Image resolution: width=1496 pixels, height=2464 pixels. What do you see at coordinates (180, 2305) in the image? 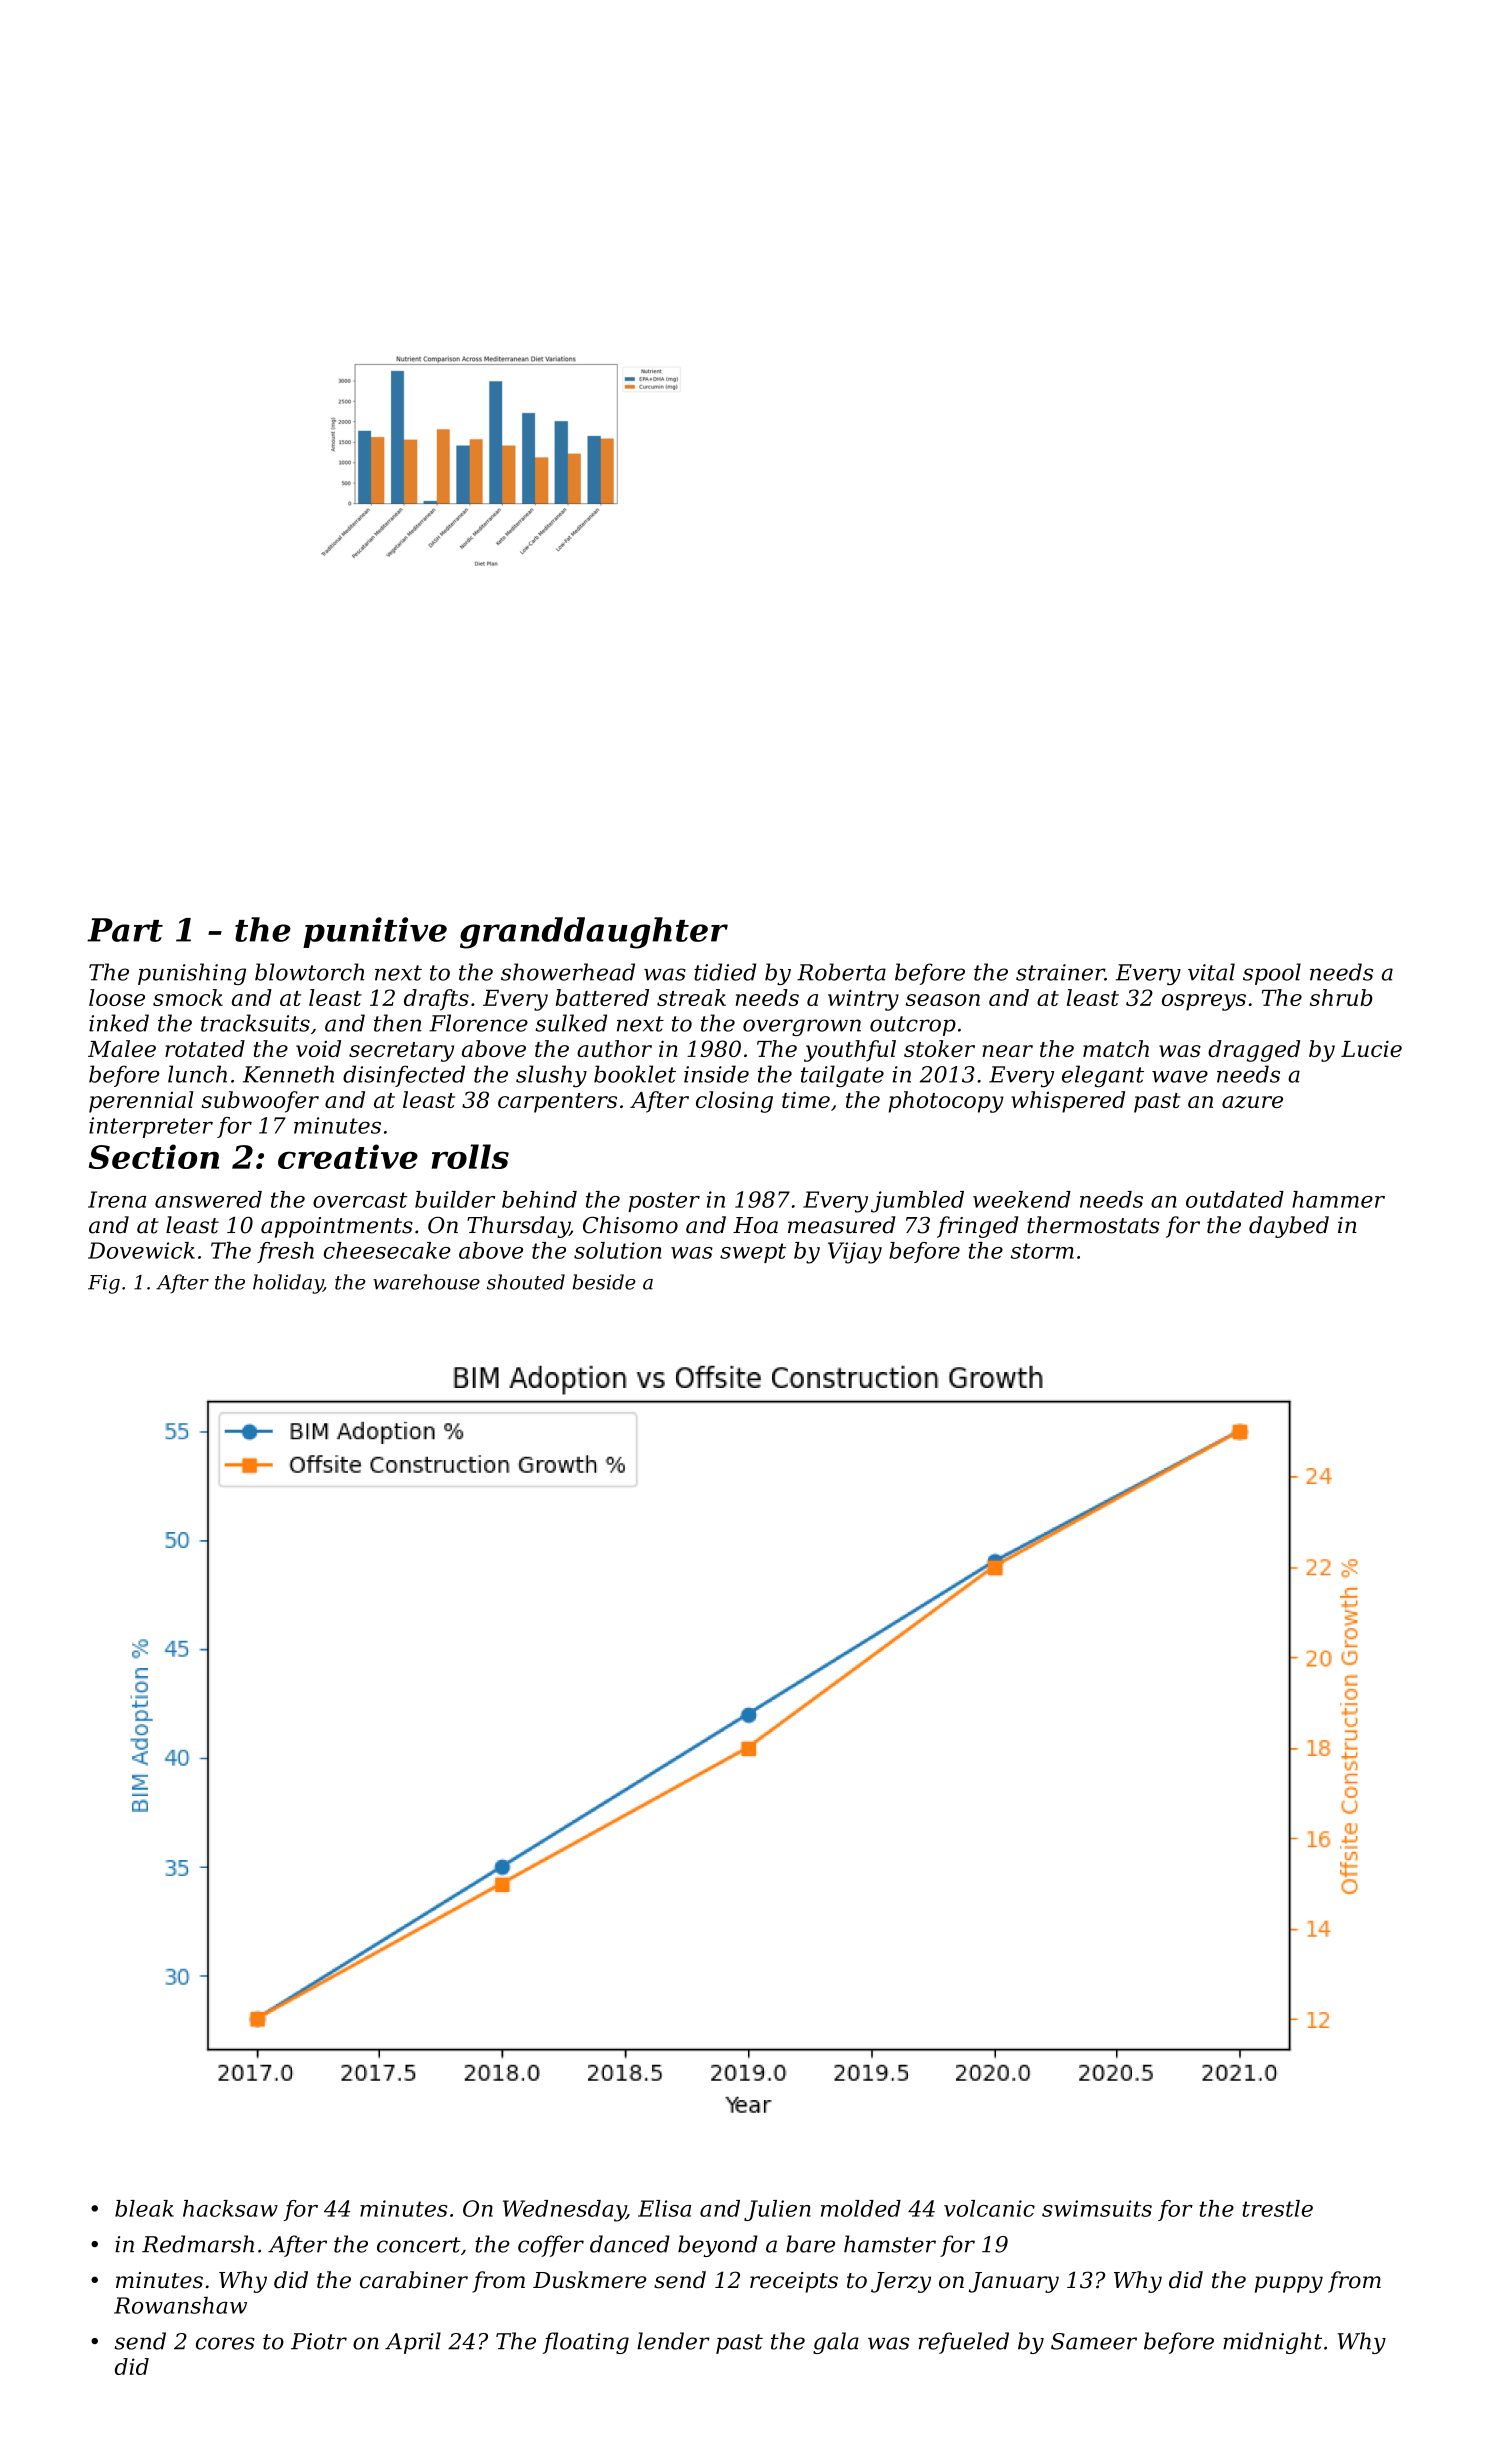
I see `Rowanshaw` at bounding box center [180, 2305].
